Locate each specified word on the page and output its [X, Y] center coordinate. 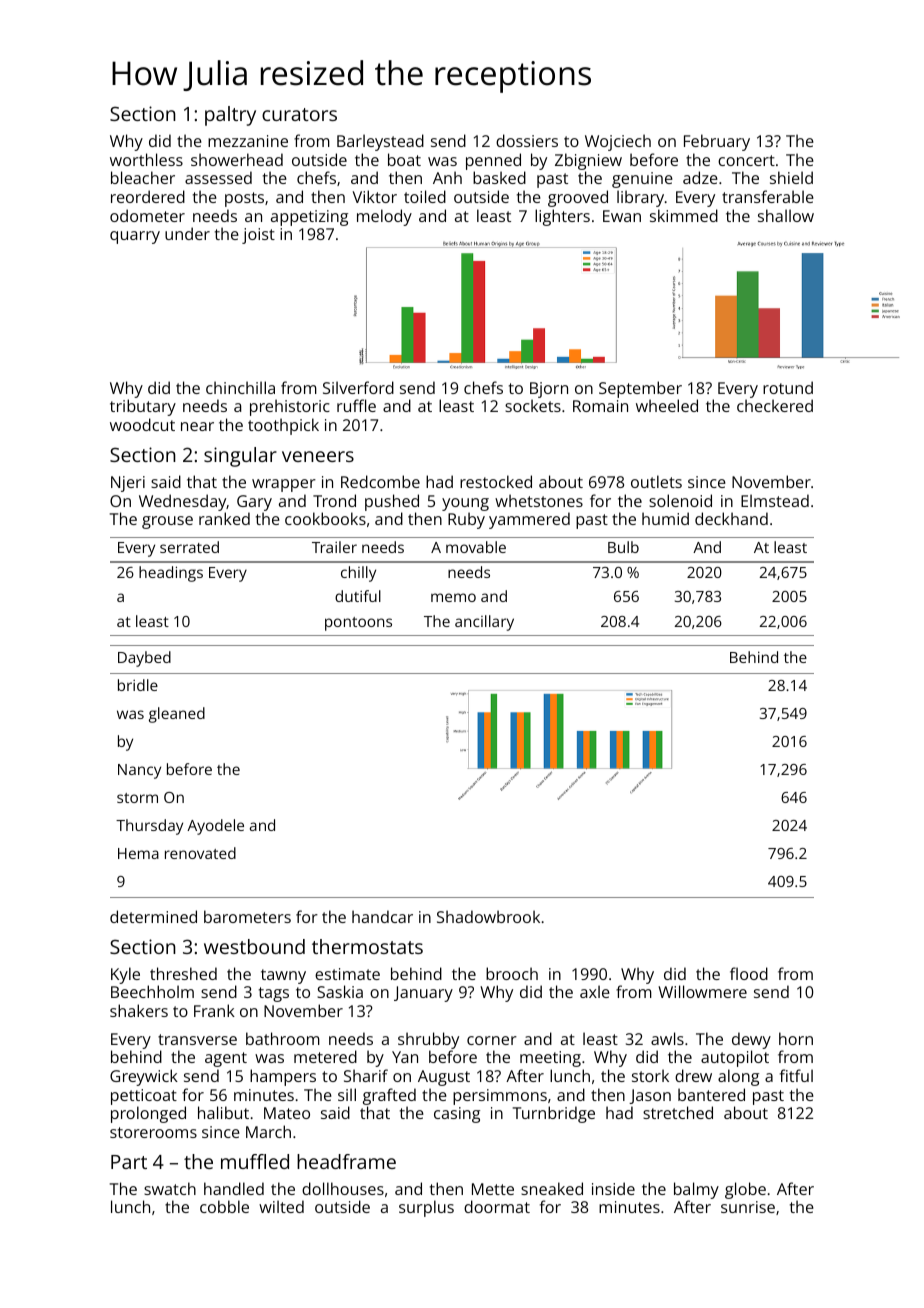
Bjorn [549, 390]
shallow [786, 215]
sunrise [748, 1207]
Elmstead [775, 500]
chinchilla [240, 387]
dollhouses [343, 1188]
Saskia [340, 991]
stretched [678, 1112]
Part [129, 1162]
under [187, 233]
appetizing [309, 218]
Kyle [125, 975]
